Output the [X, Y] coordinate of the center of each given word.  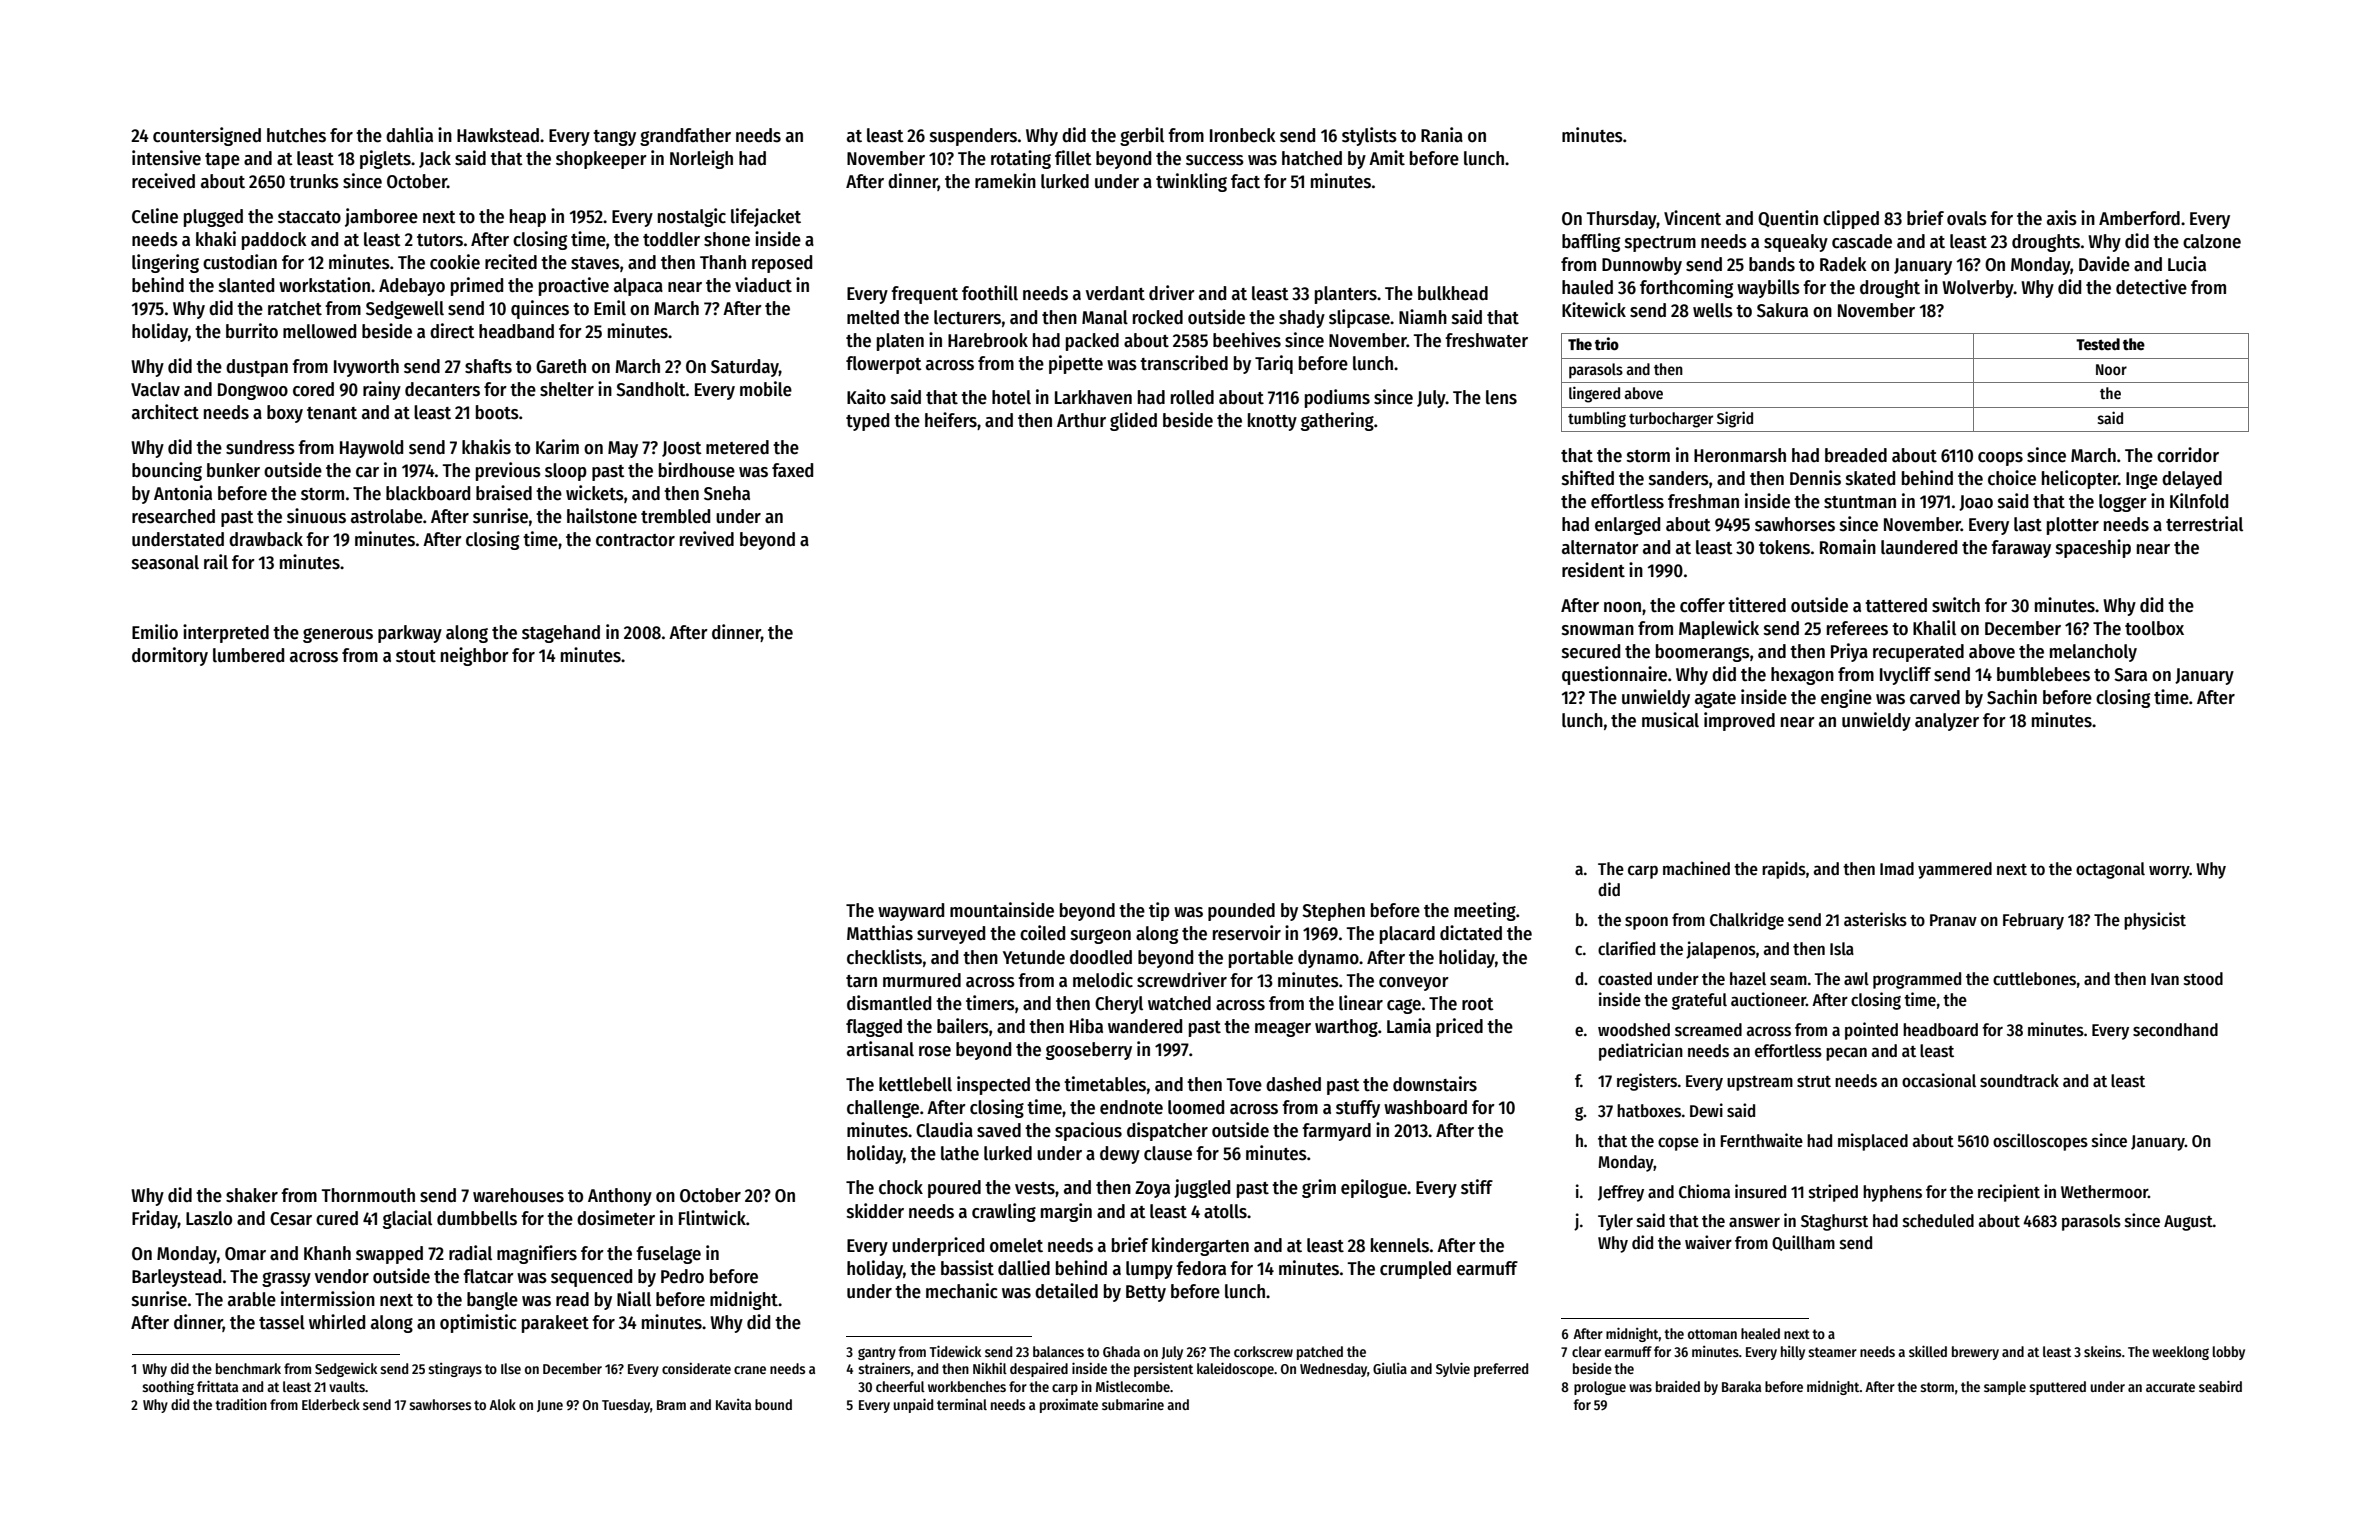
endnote [1131, 1107]
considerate [696, 1368]
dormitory [170, 656]
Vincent [1692, 218]
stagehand [561, 634]
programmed [1917, 980]
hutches [296, 135]
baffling [1591, 242]
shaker [252, 1195]
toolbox [2154, 628]
